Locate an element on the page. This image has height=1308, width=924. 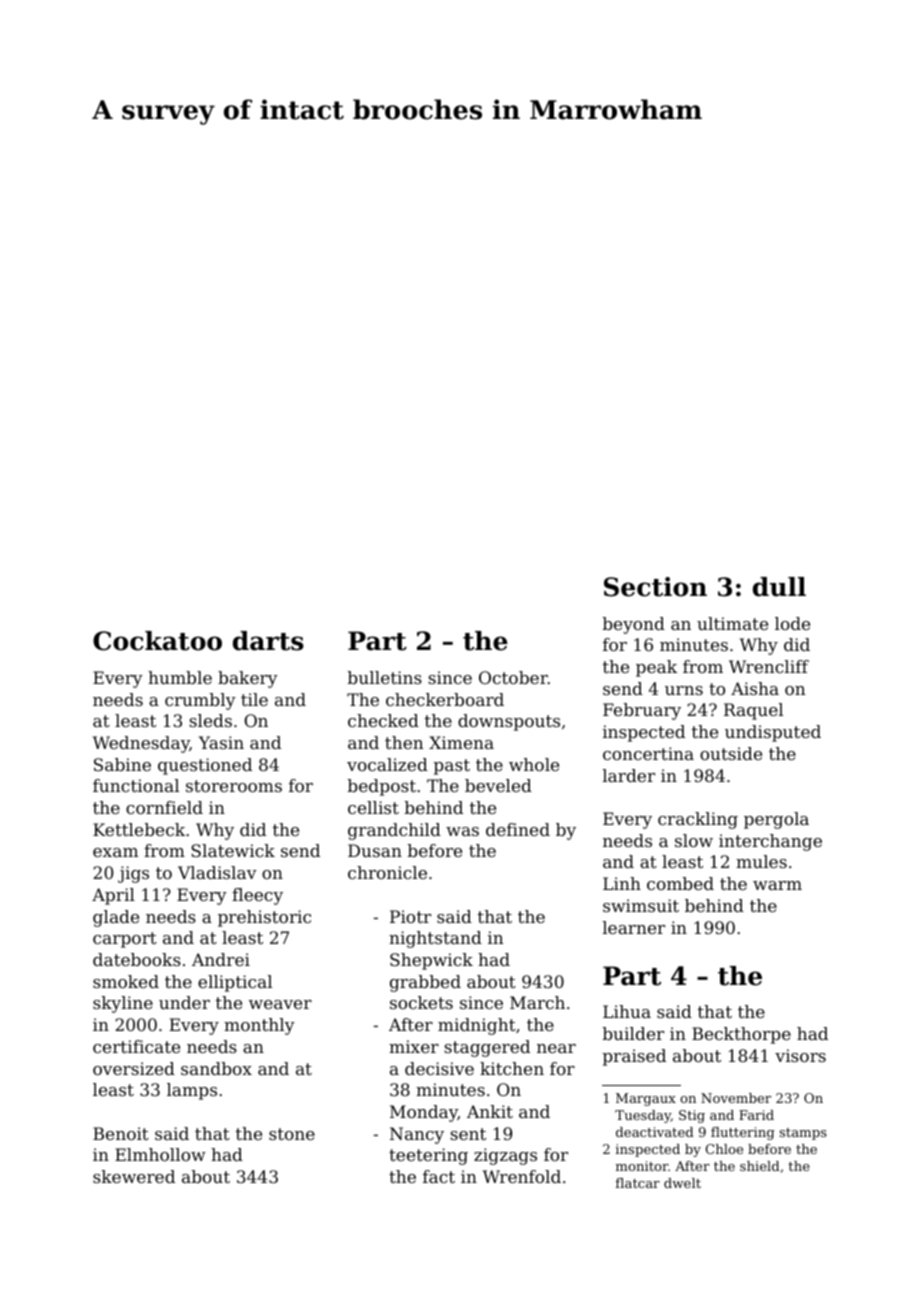
pergola is located at coordinates (776, 820).
